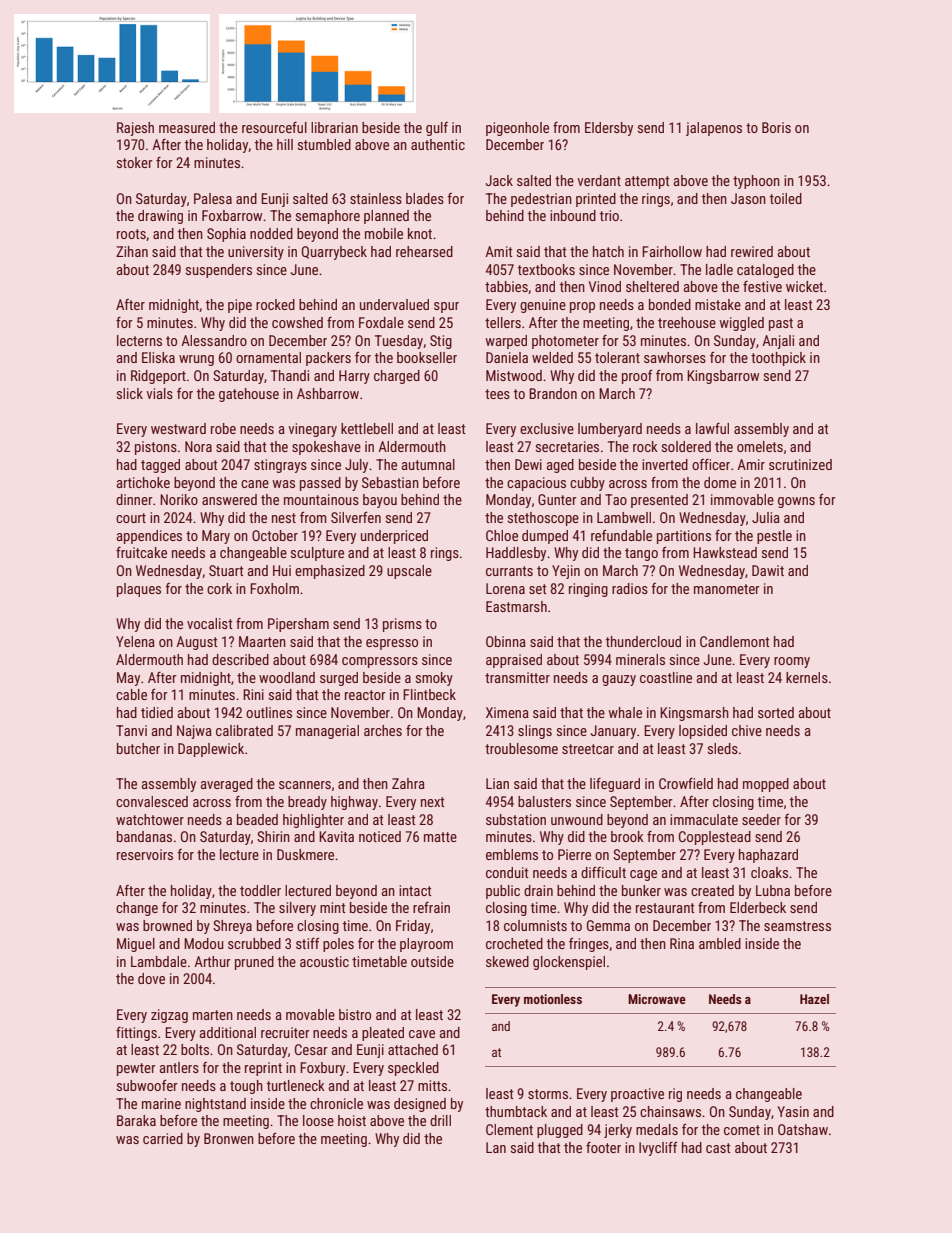  What do you see at coordinates (232, 215) in the page?
I see `Foxbarrow` at bounding box center [232, 215].
